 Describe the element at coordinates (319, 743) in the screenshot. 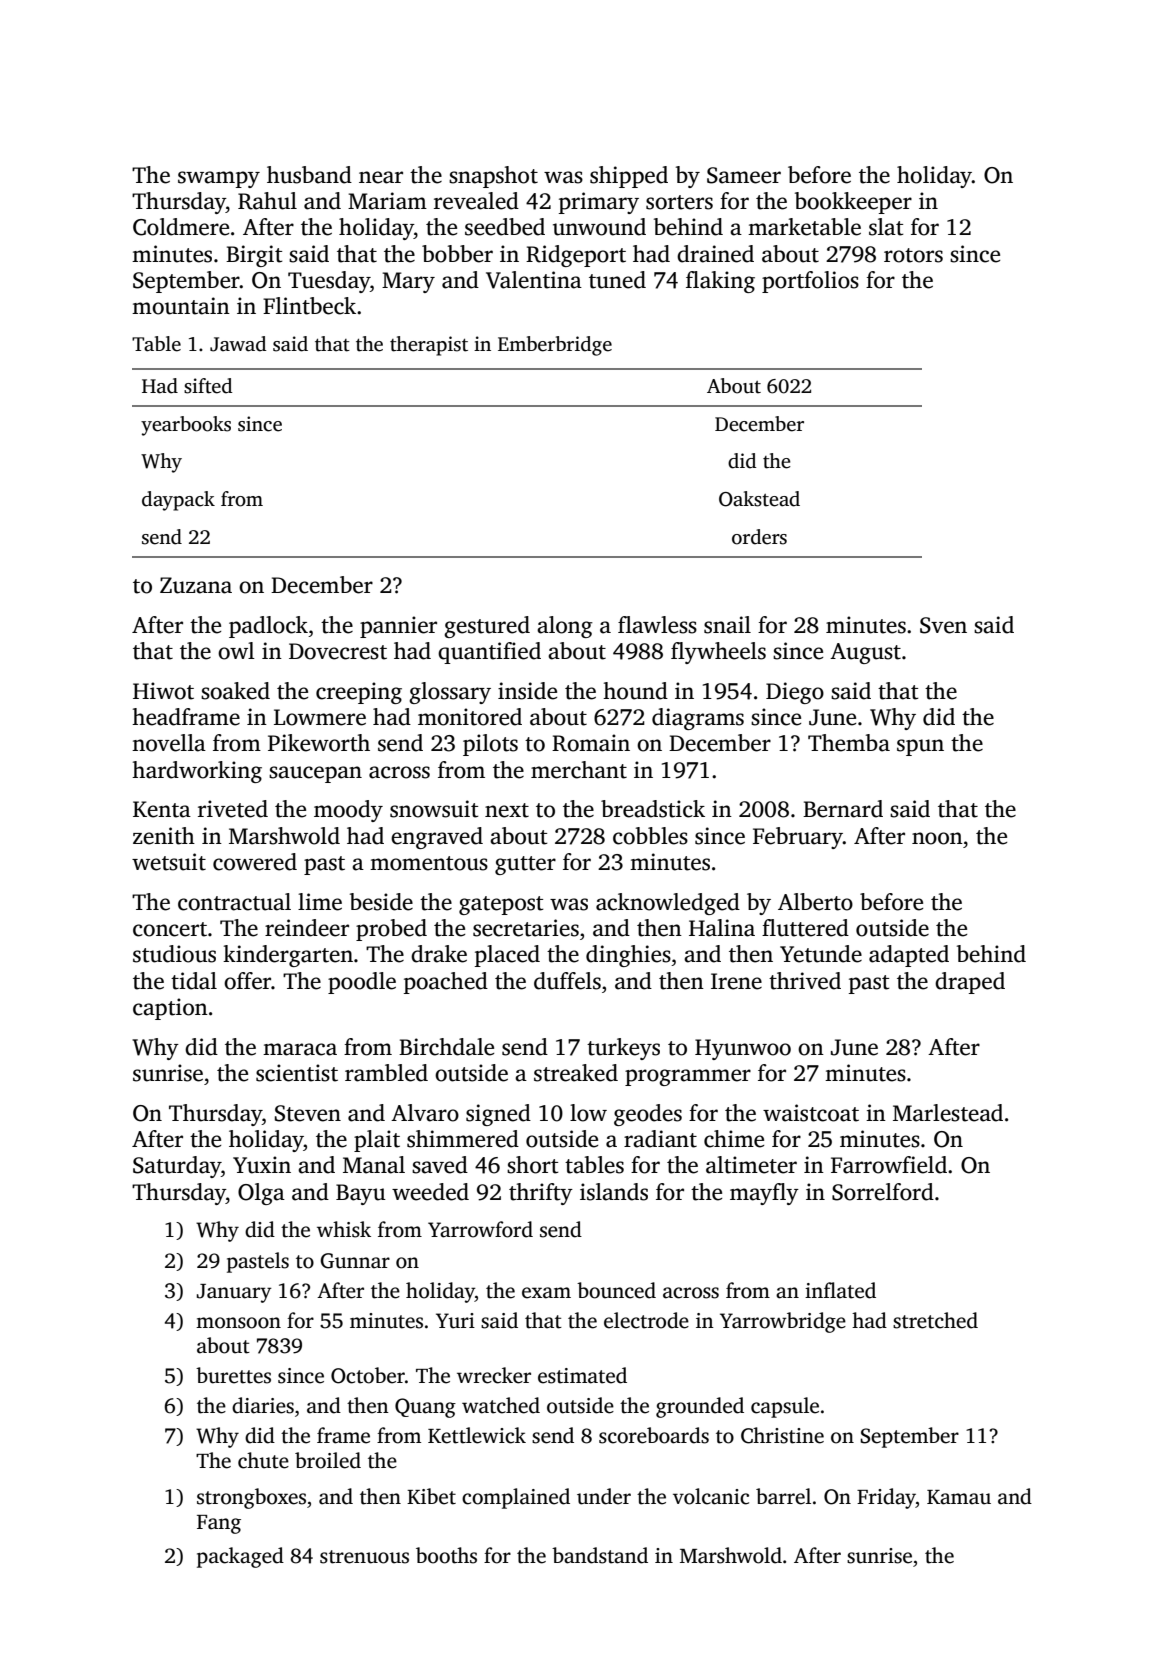

I see `Pikeworth` at that location.
